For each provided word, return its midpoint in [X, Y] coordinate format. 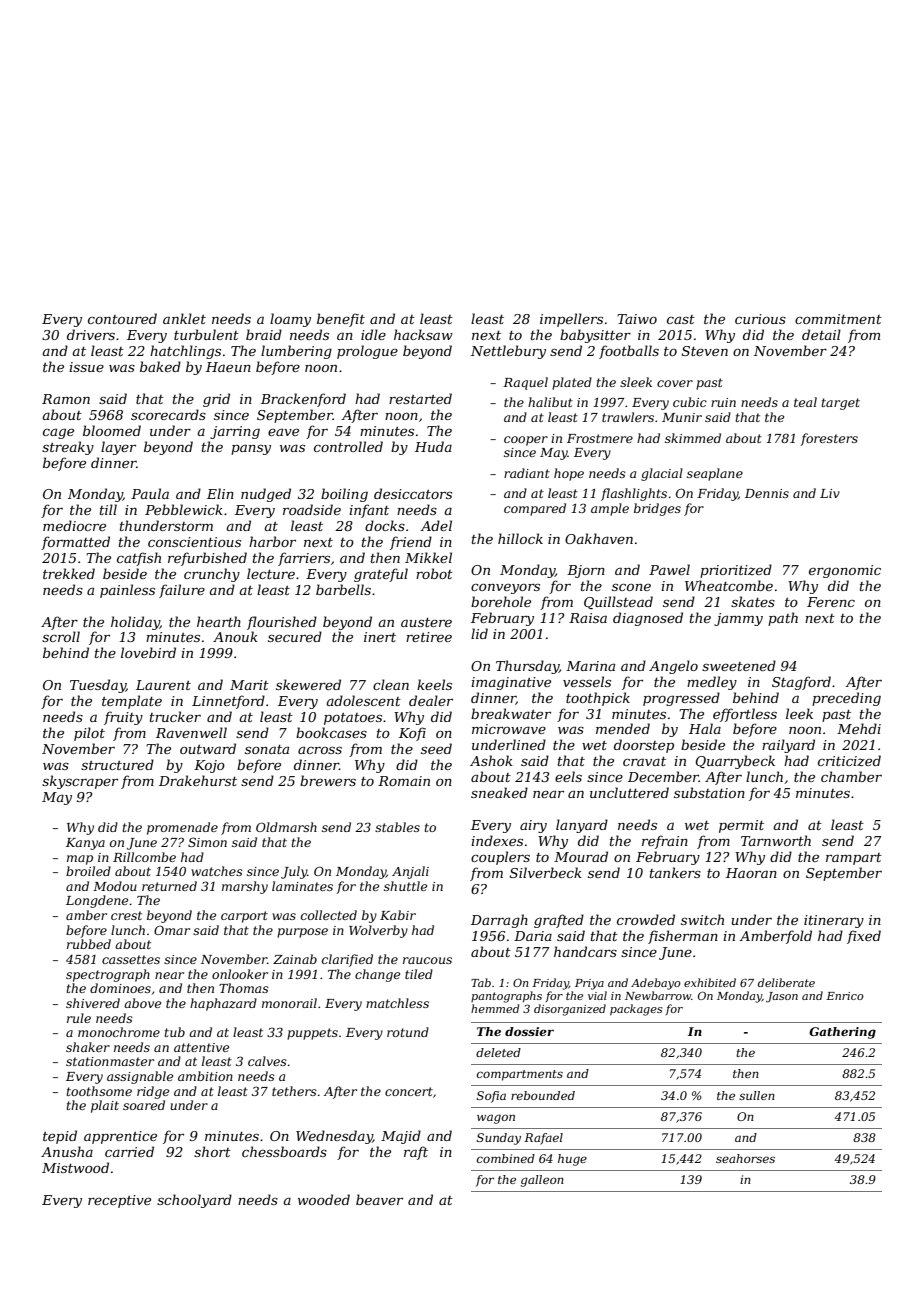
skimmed [693, 438]
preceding [846, 699]
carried [129, 1151]
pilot [89, 734]
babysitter [595, 336]
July [294, 872]
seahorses [745, 1158]
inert [380, 637]
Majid [401, 1137]
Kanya [85, 844]
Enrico [845, 996]
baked [160, 366]
